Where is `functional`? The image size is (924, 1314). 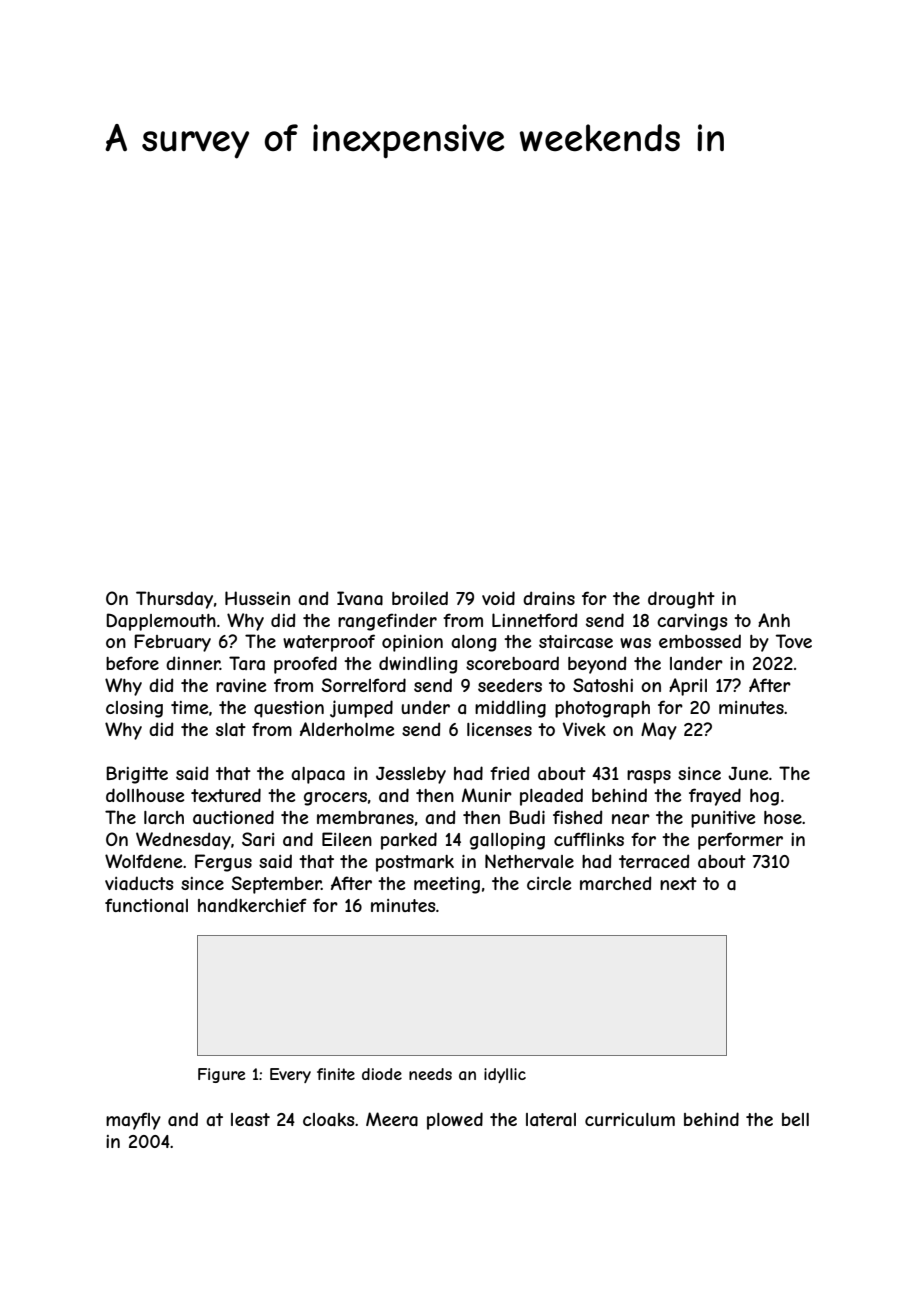 functional is located at coordinates (146, 905).
